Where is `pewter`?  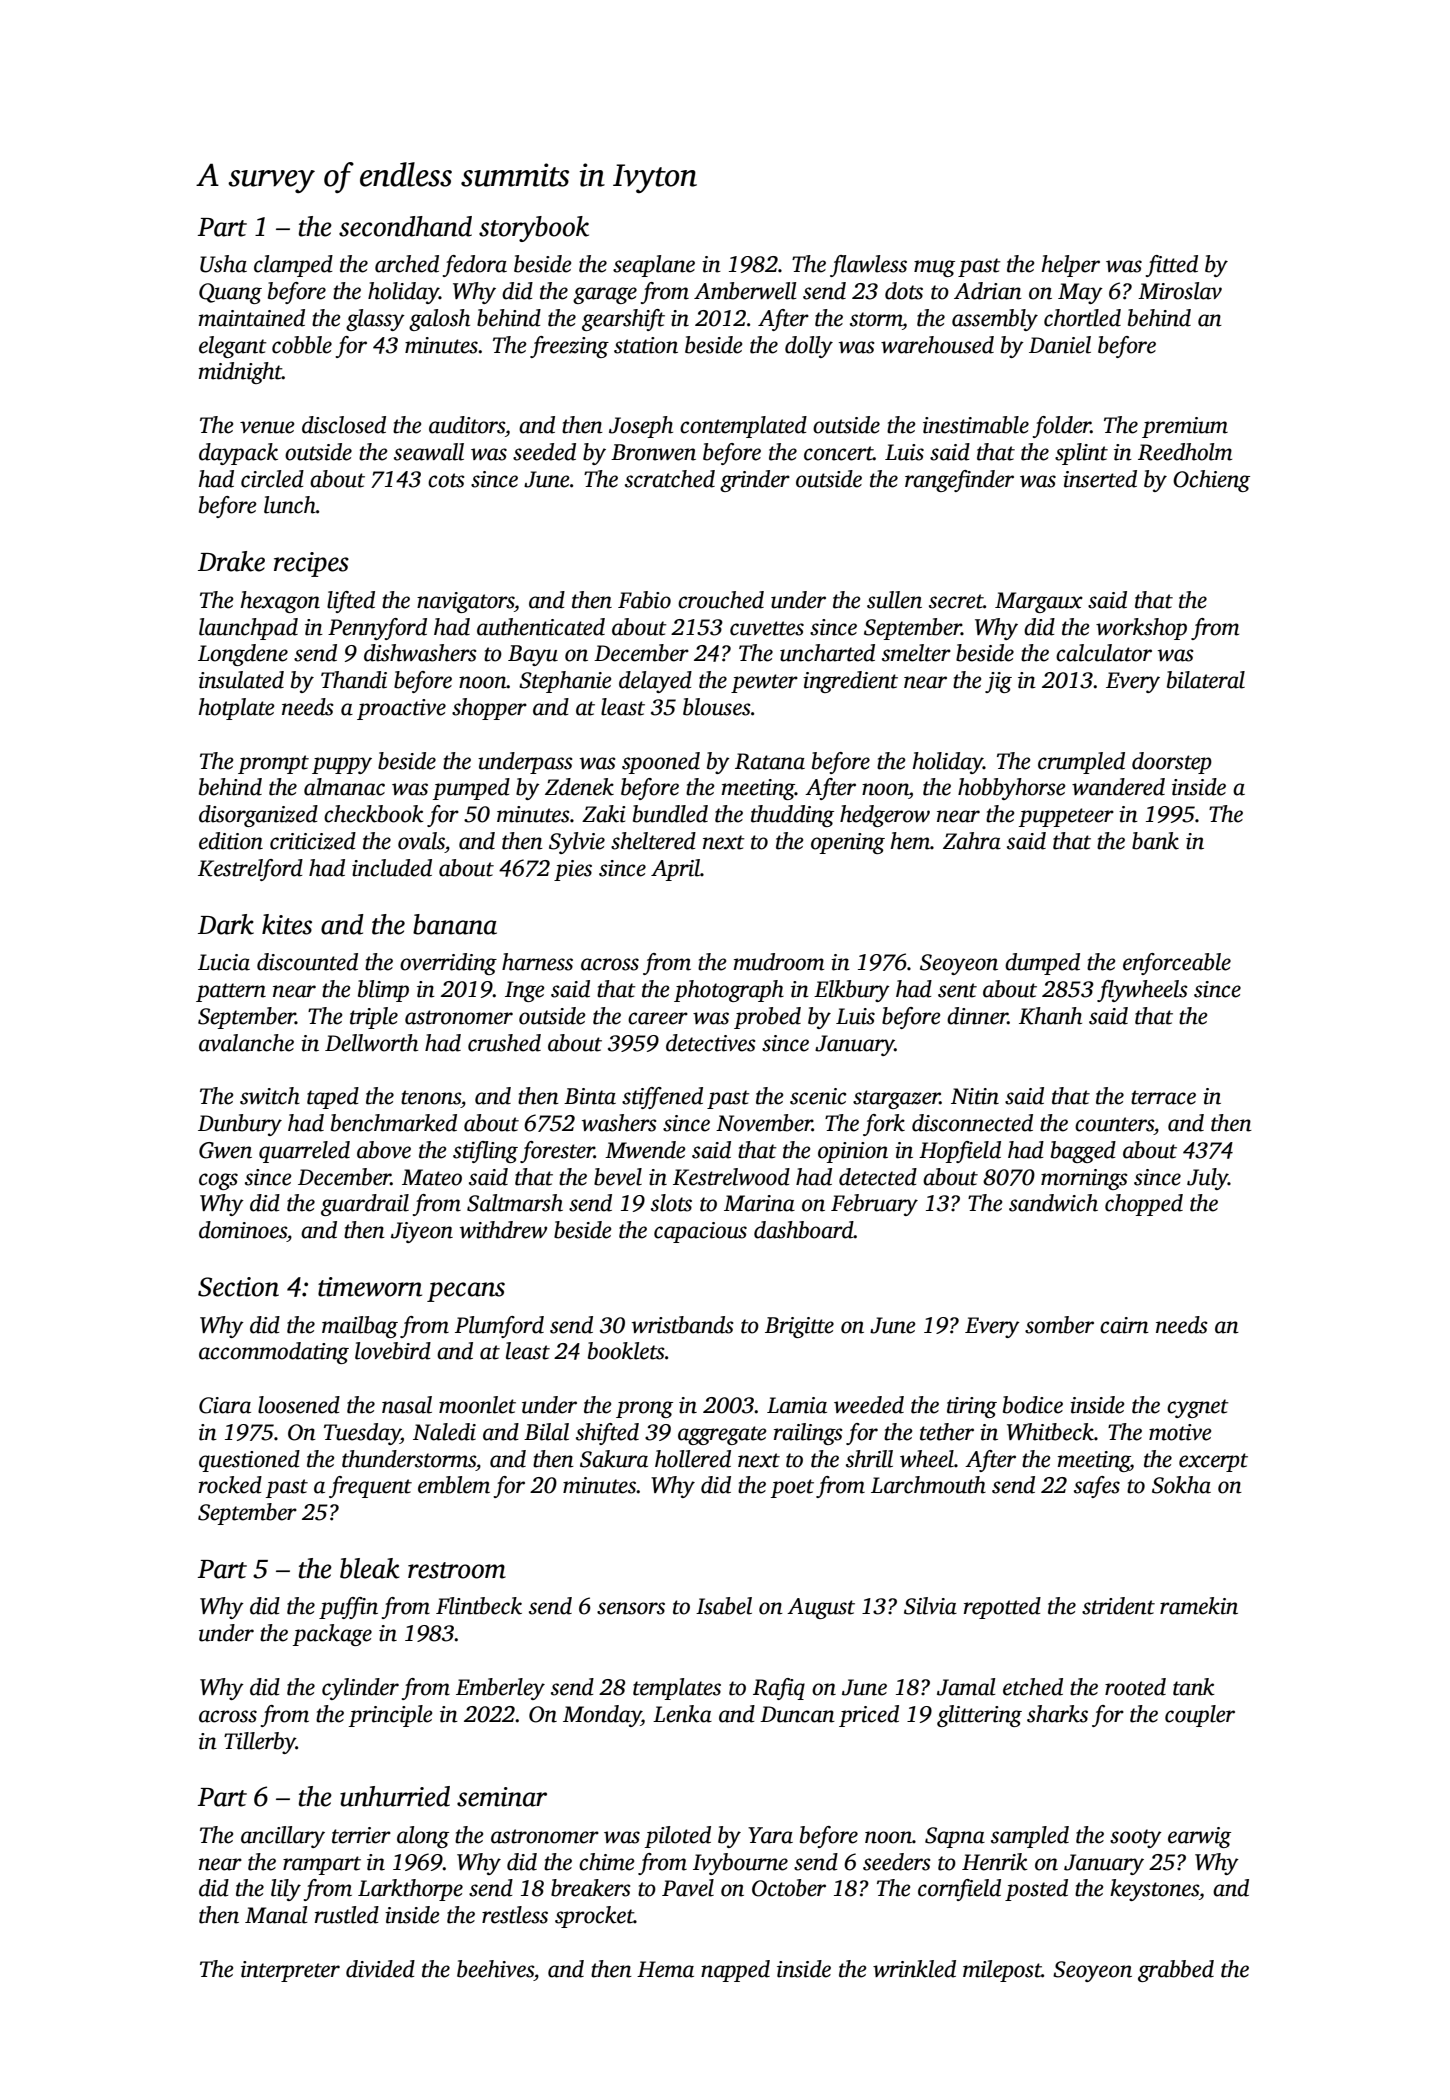
pewter is located at coordinates (764, 683).
